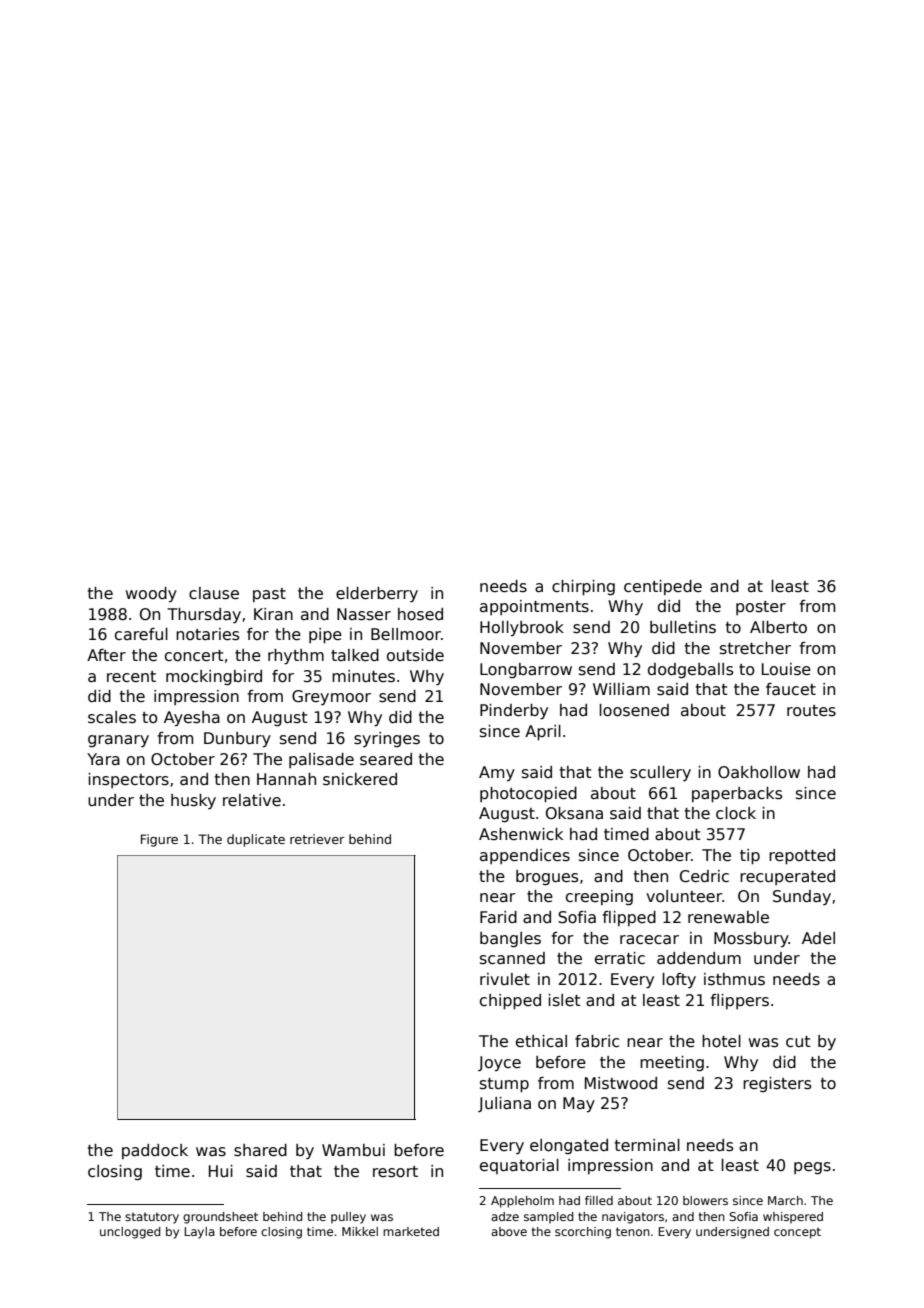 The height and width of the document is (1308, 924). I want to click on appendices, so click(525, 856).
